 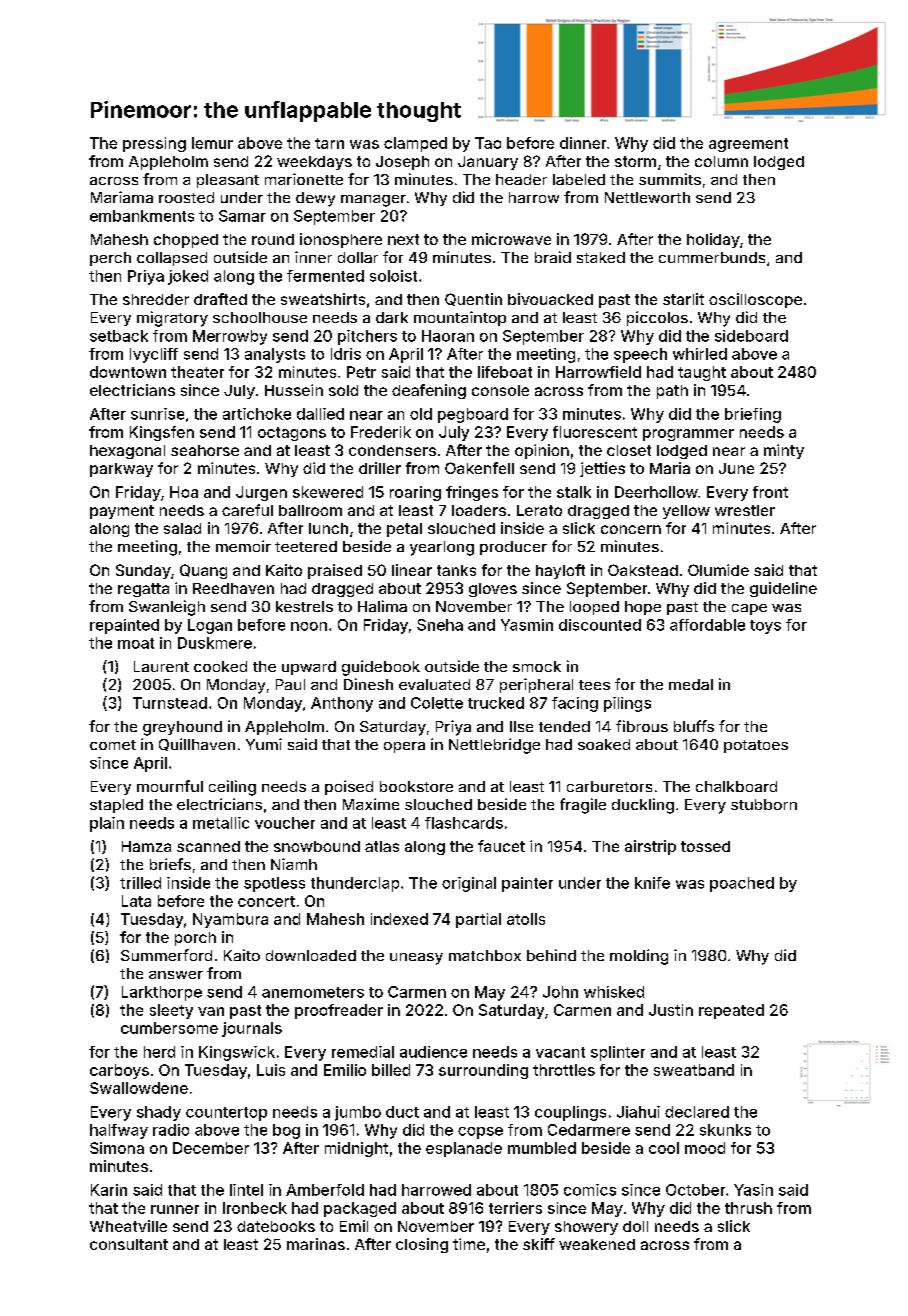 I want to click on agreement, so click(x=748, y=145).
